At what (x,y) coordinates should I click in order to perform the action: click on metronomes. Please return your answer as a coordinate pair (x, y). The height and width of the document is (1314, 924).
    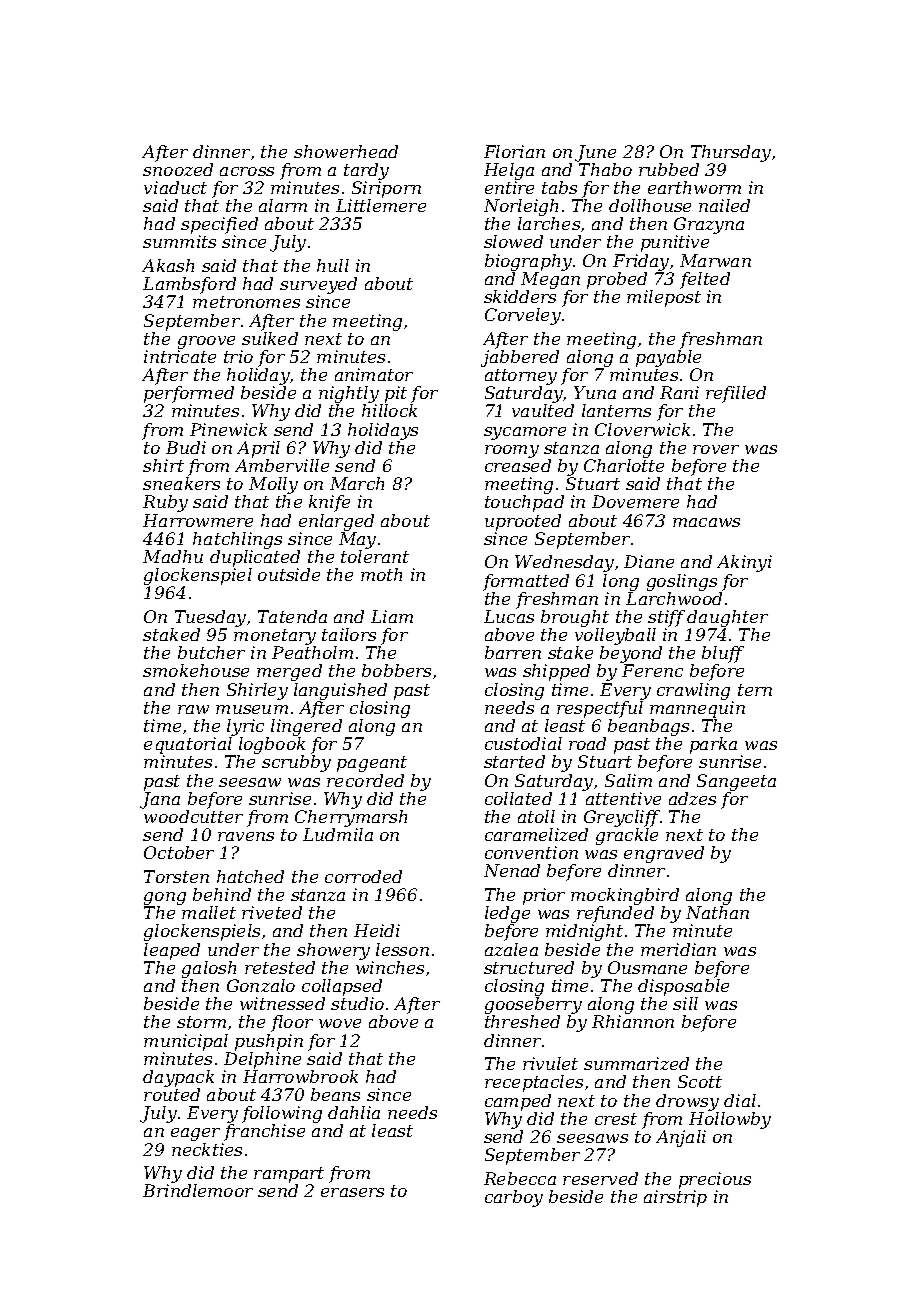
    Looking at the image, I should click on (246, 302).
